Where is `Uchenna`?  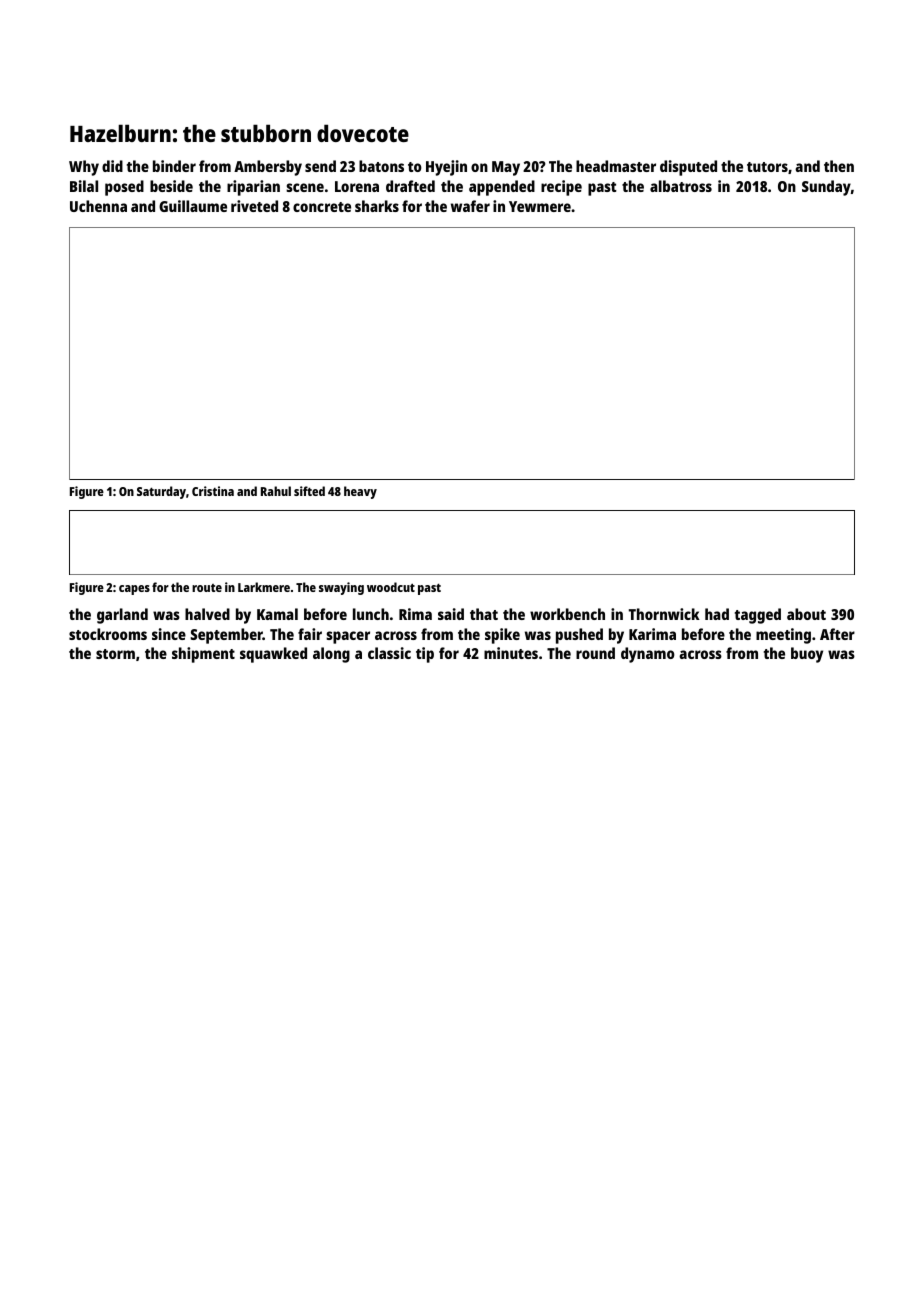
Uchenna is located at coordinates (98, 206).
